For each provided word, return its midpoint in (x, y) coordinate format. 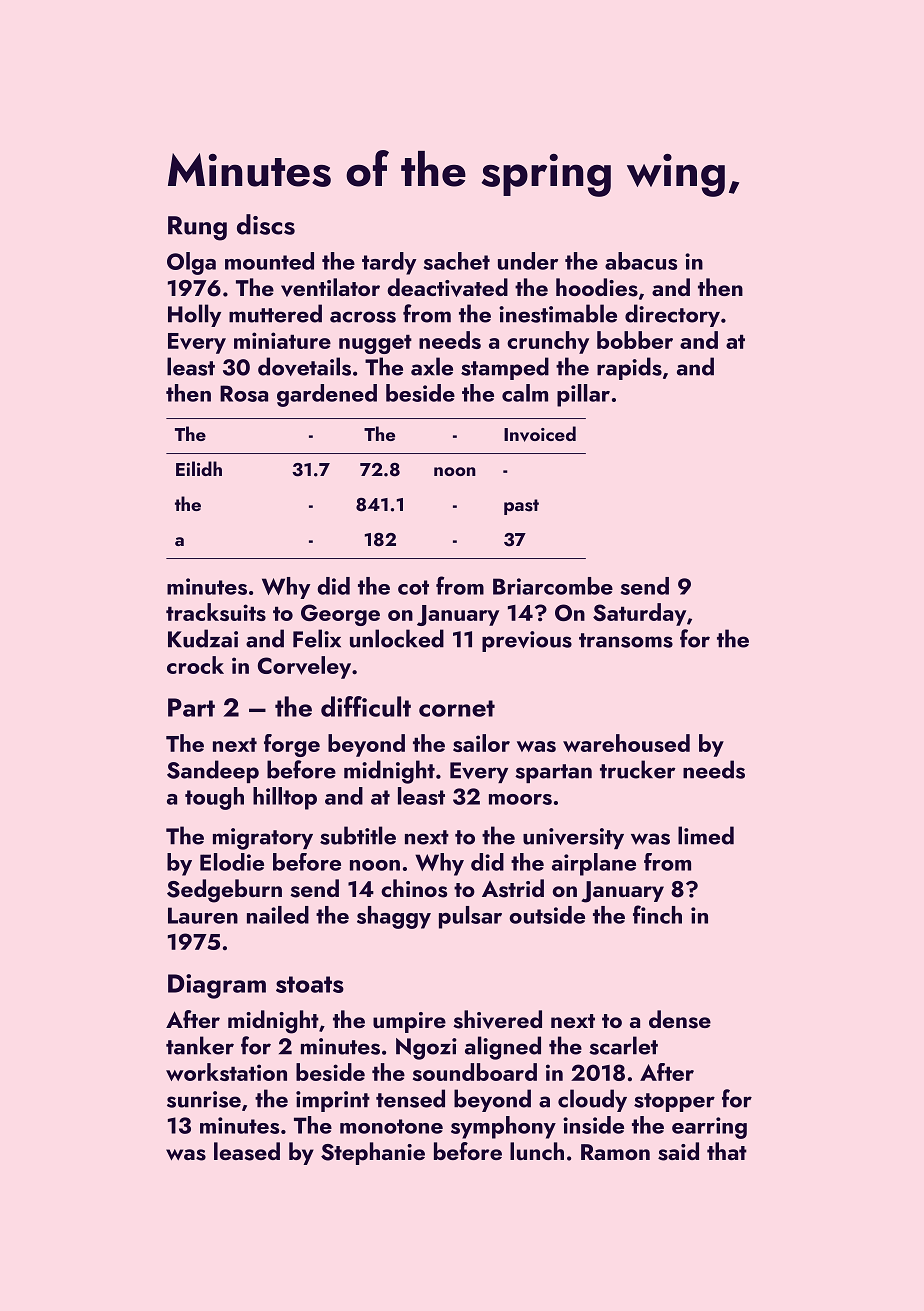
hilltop (285, 798)
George (340, 615)
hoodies (597, 287)
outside (547, 915)
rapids (629, 368)
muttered (275, 313)
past (521, 507)
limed (706, 835)
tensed (410, 1098)
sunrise (204, 1099)
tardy (389, 263)
